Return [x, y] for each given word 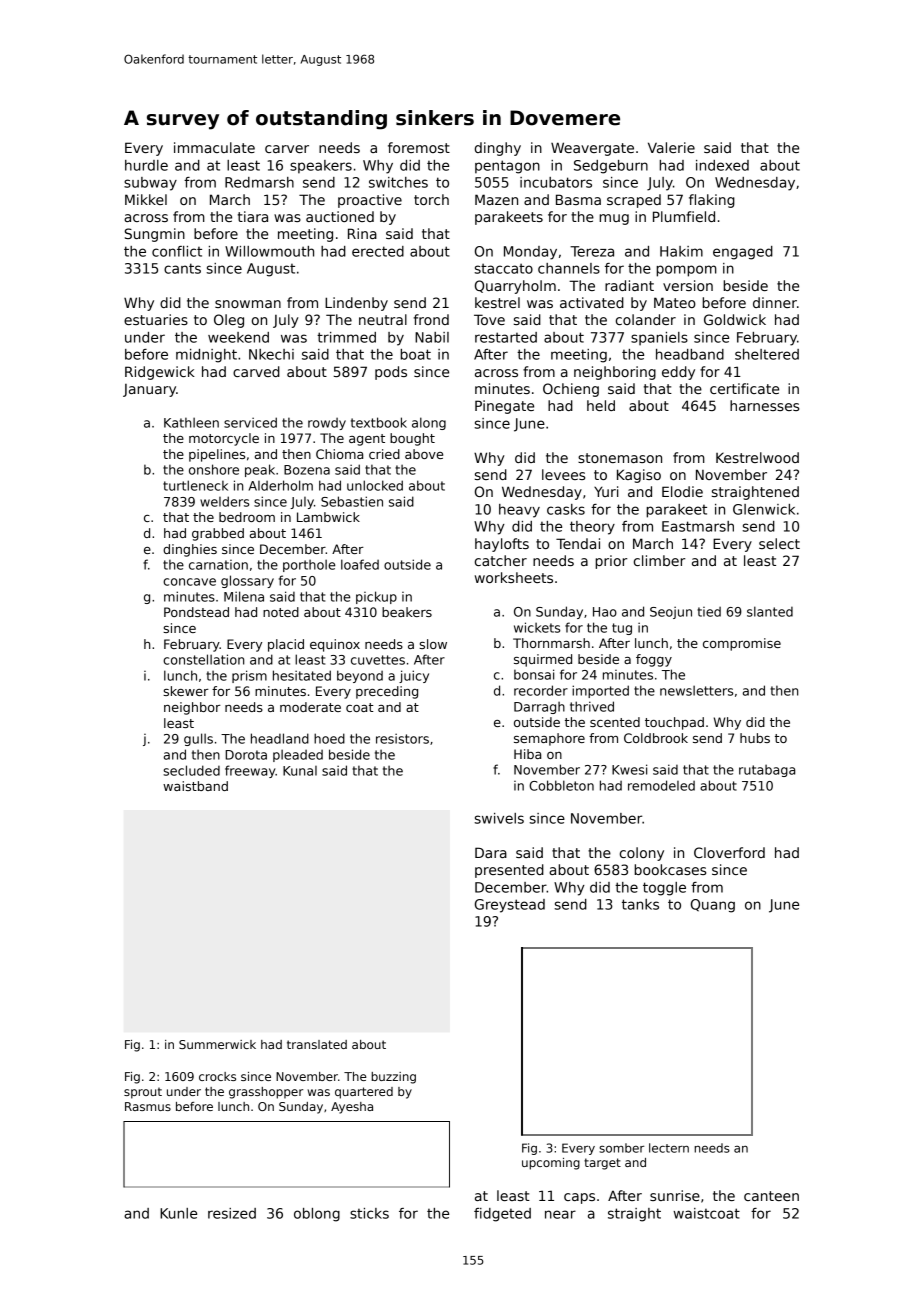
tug [622, 629]
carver [287, 149]
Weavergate [592, 149]
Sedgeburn [611, 167]
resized [232, 1213]
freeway [250, 771]
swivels [499, 818]
